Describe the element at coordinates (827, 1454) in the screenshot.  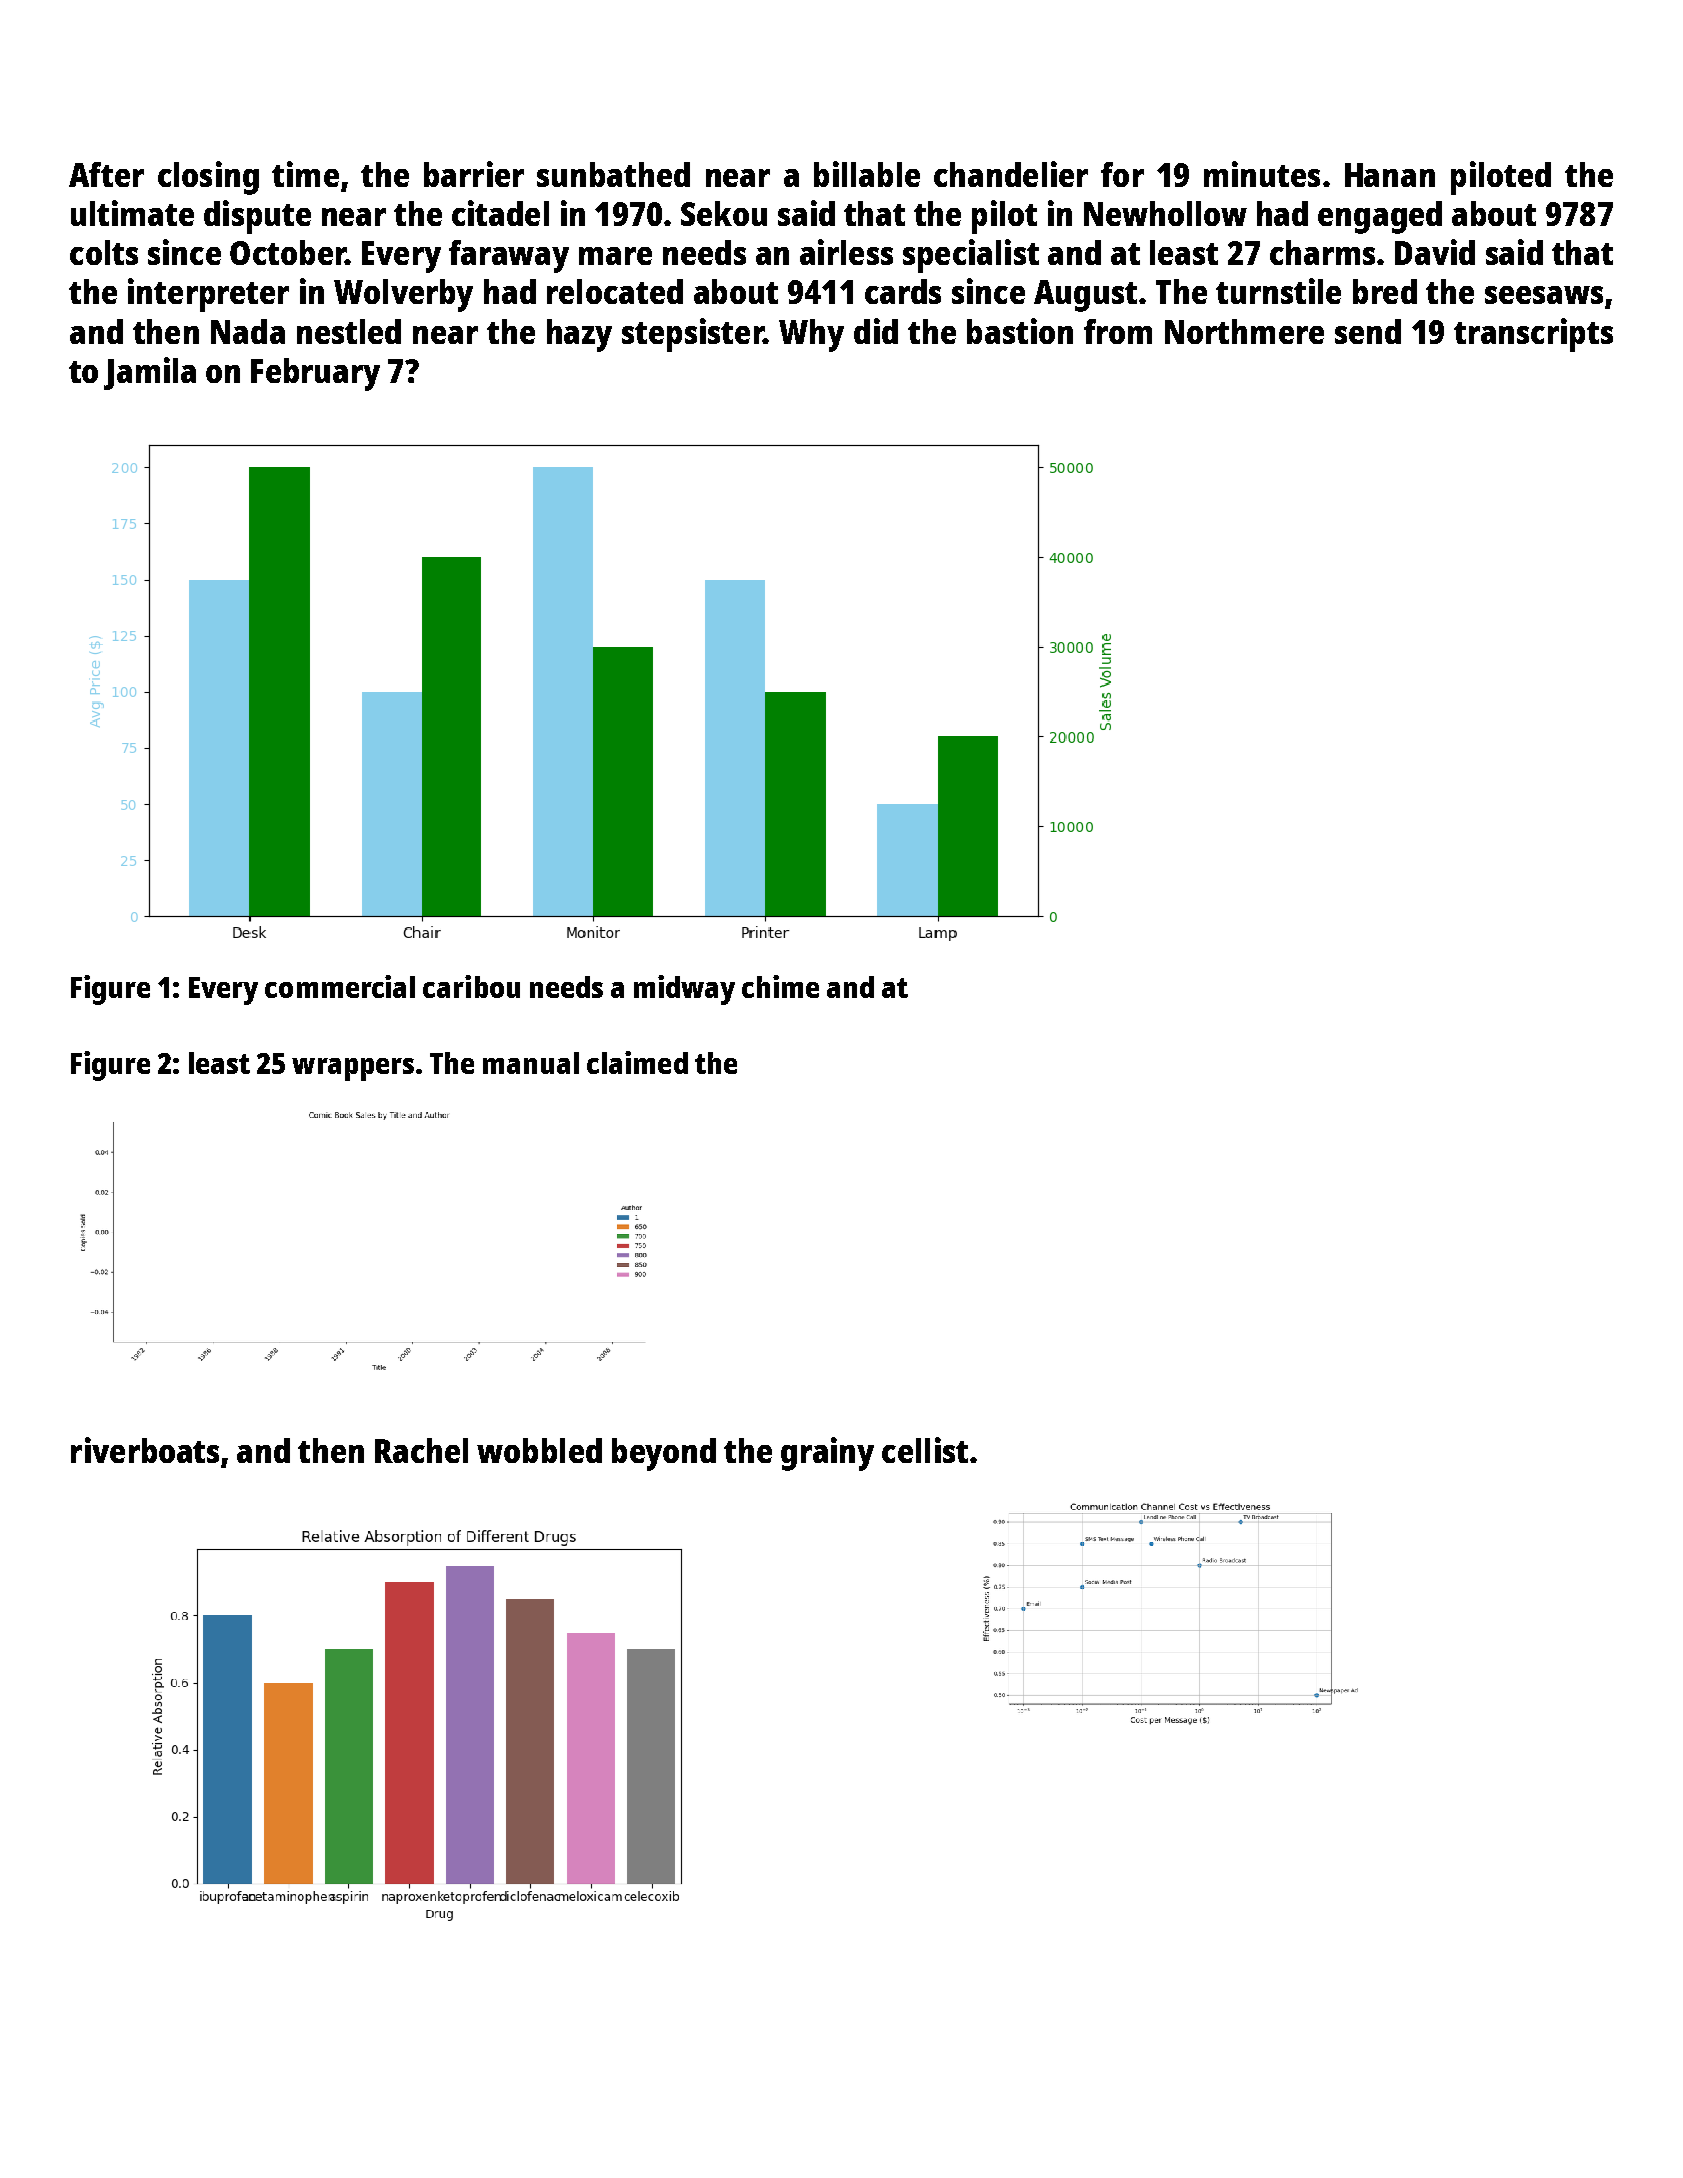
I see `grainy` at that location.
